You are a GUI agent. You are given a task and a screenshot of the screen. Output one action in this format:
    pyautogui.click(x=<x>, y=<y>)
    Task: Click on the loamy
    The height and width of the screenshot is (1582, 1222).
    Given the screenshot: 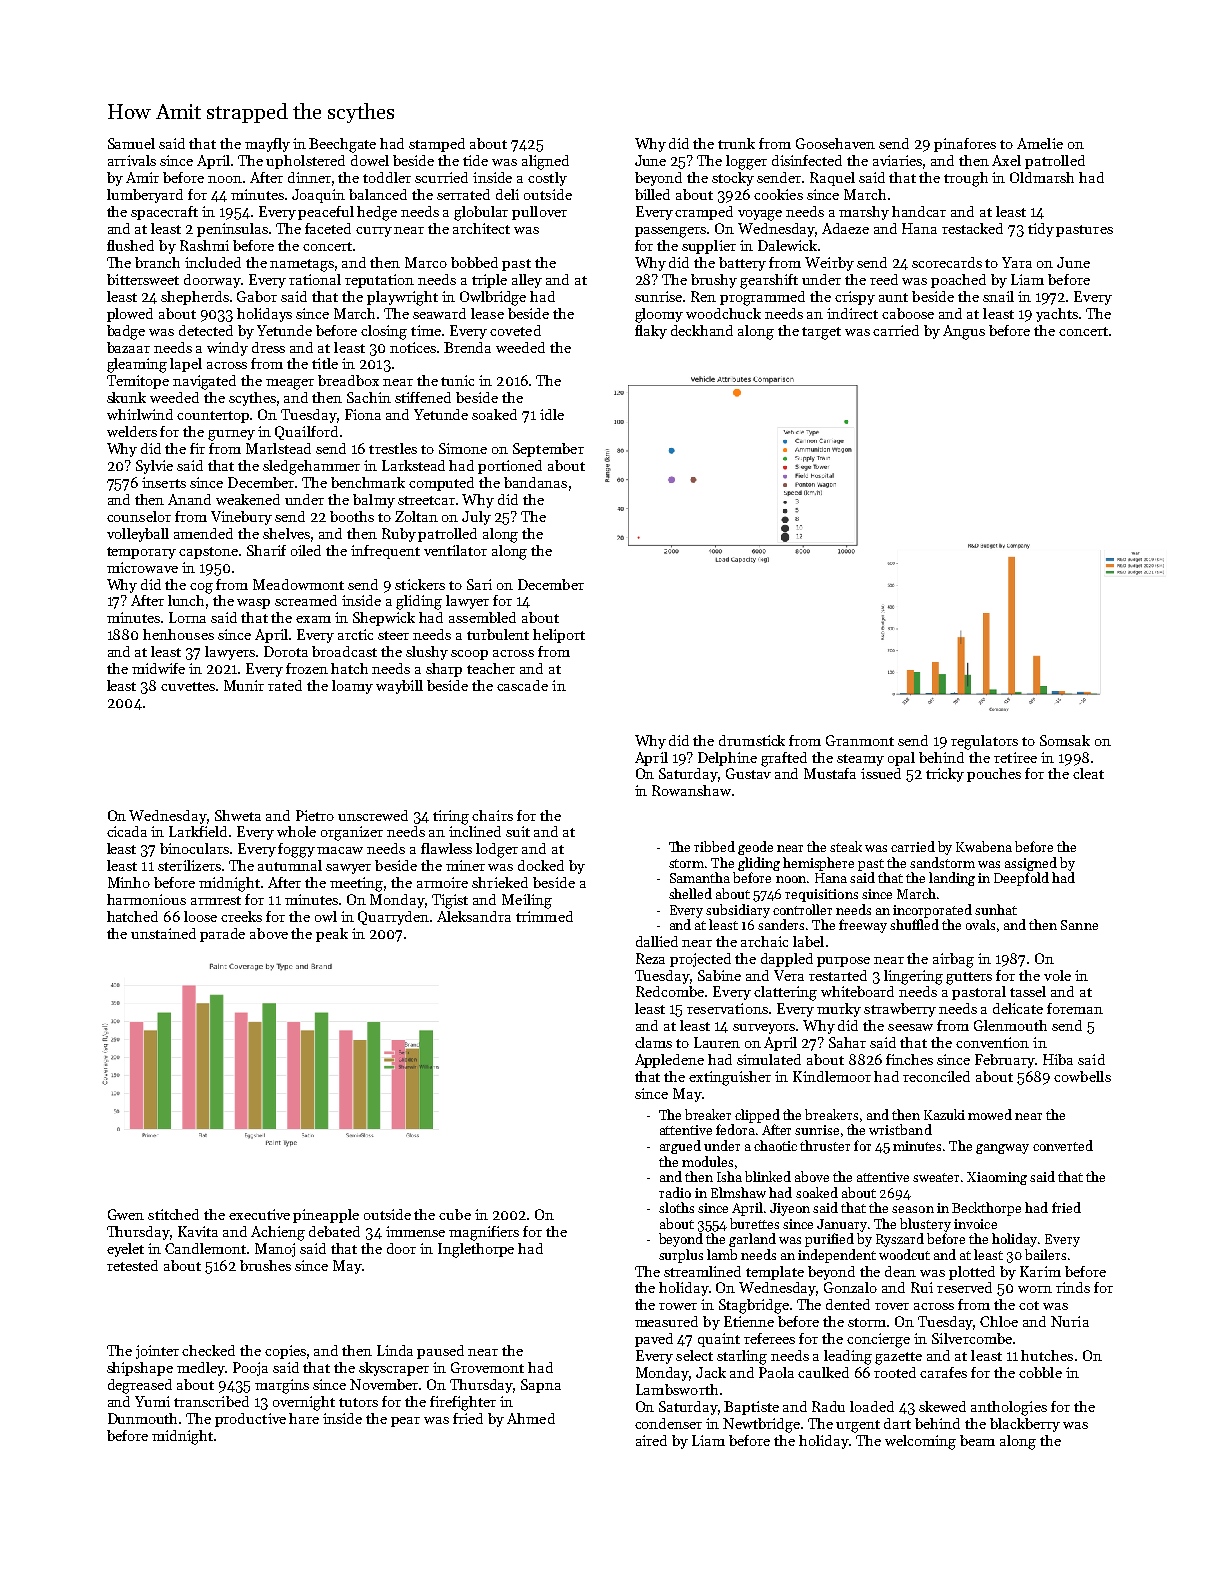 What is the action you would take?
    pyautogui.click(x=352, y=687)
